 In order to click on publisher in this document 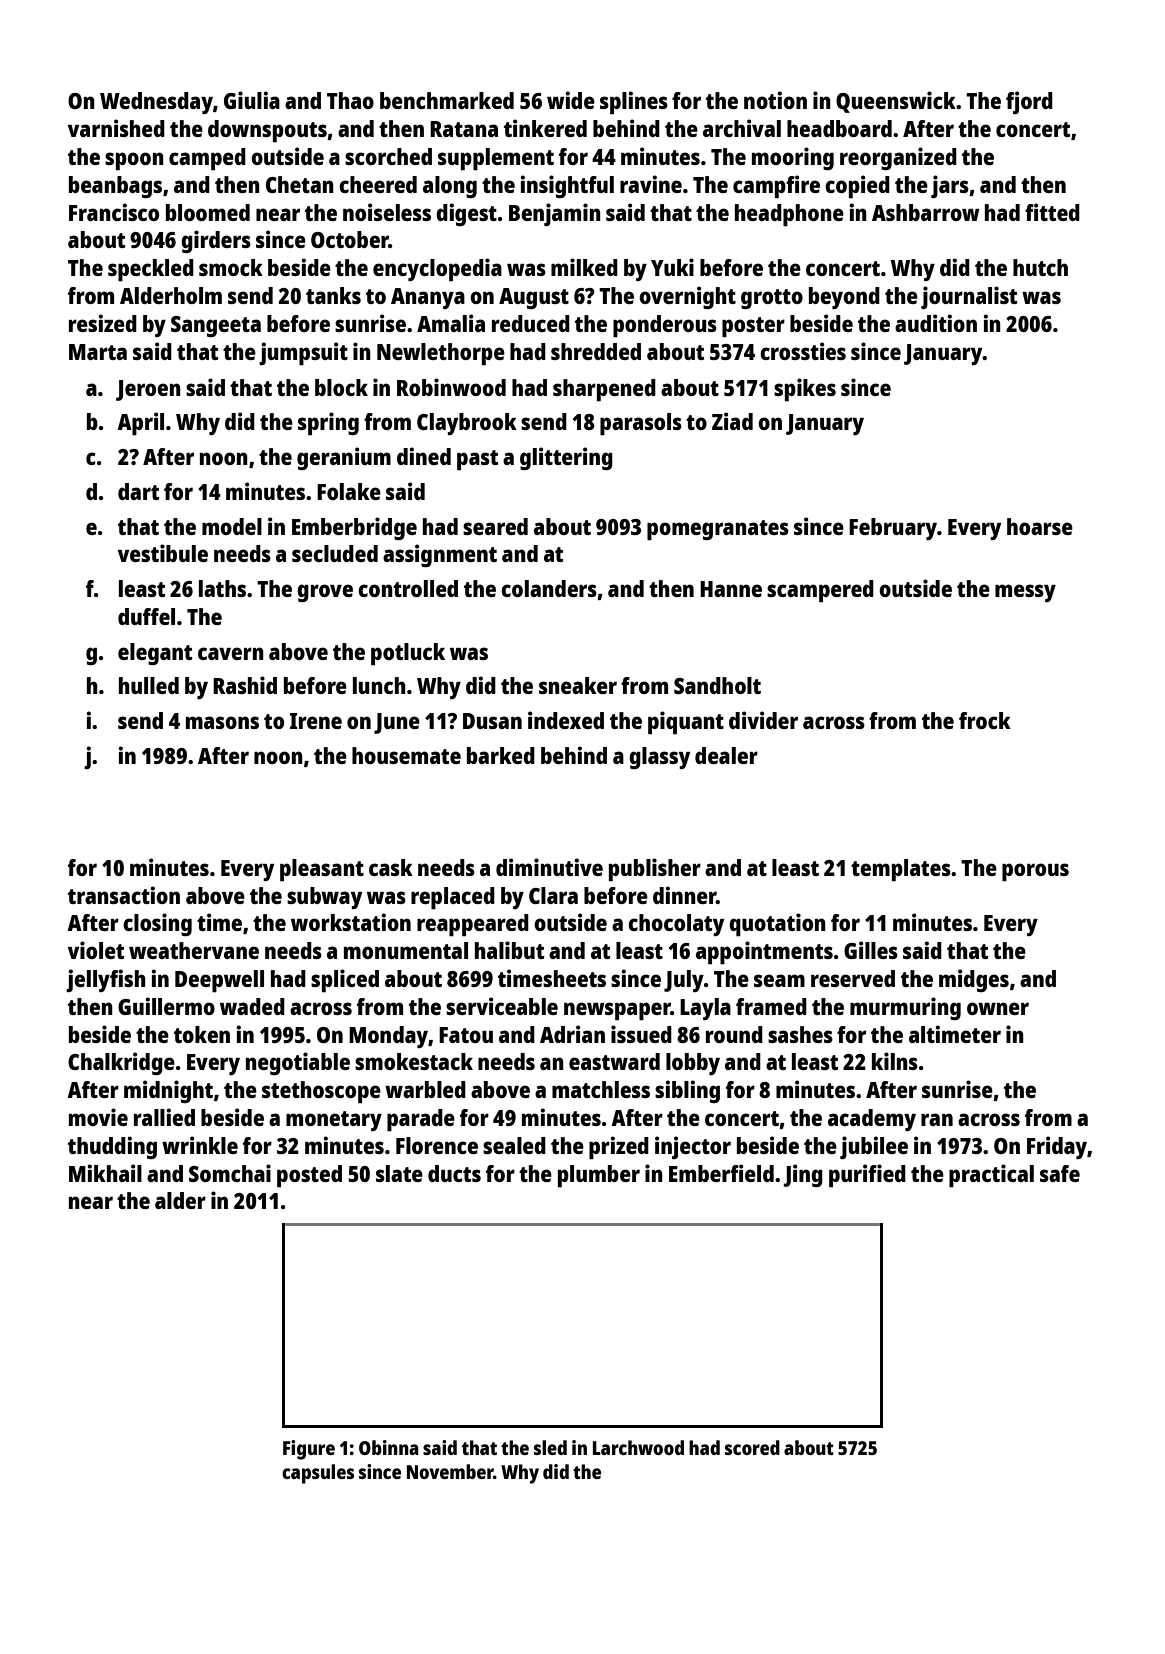, I will do `click(655, 869)`.
